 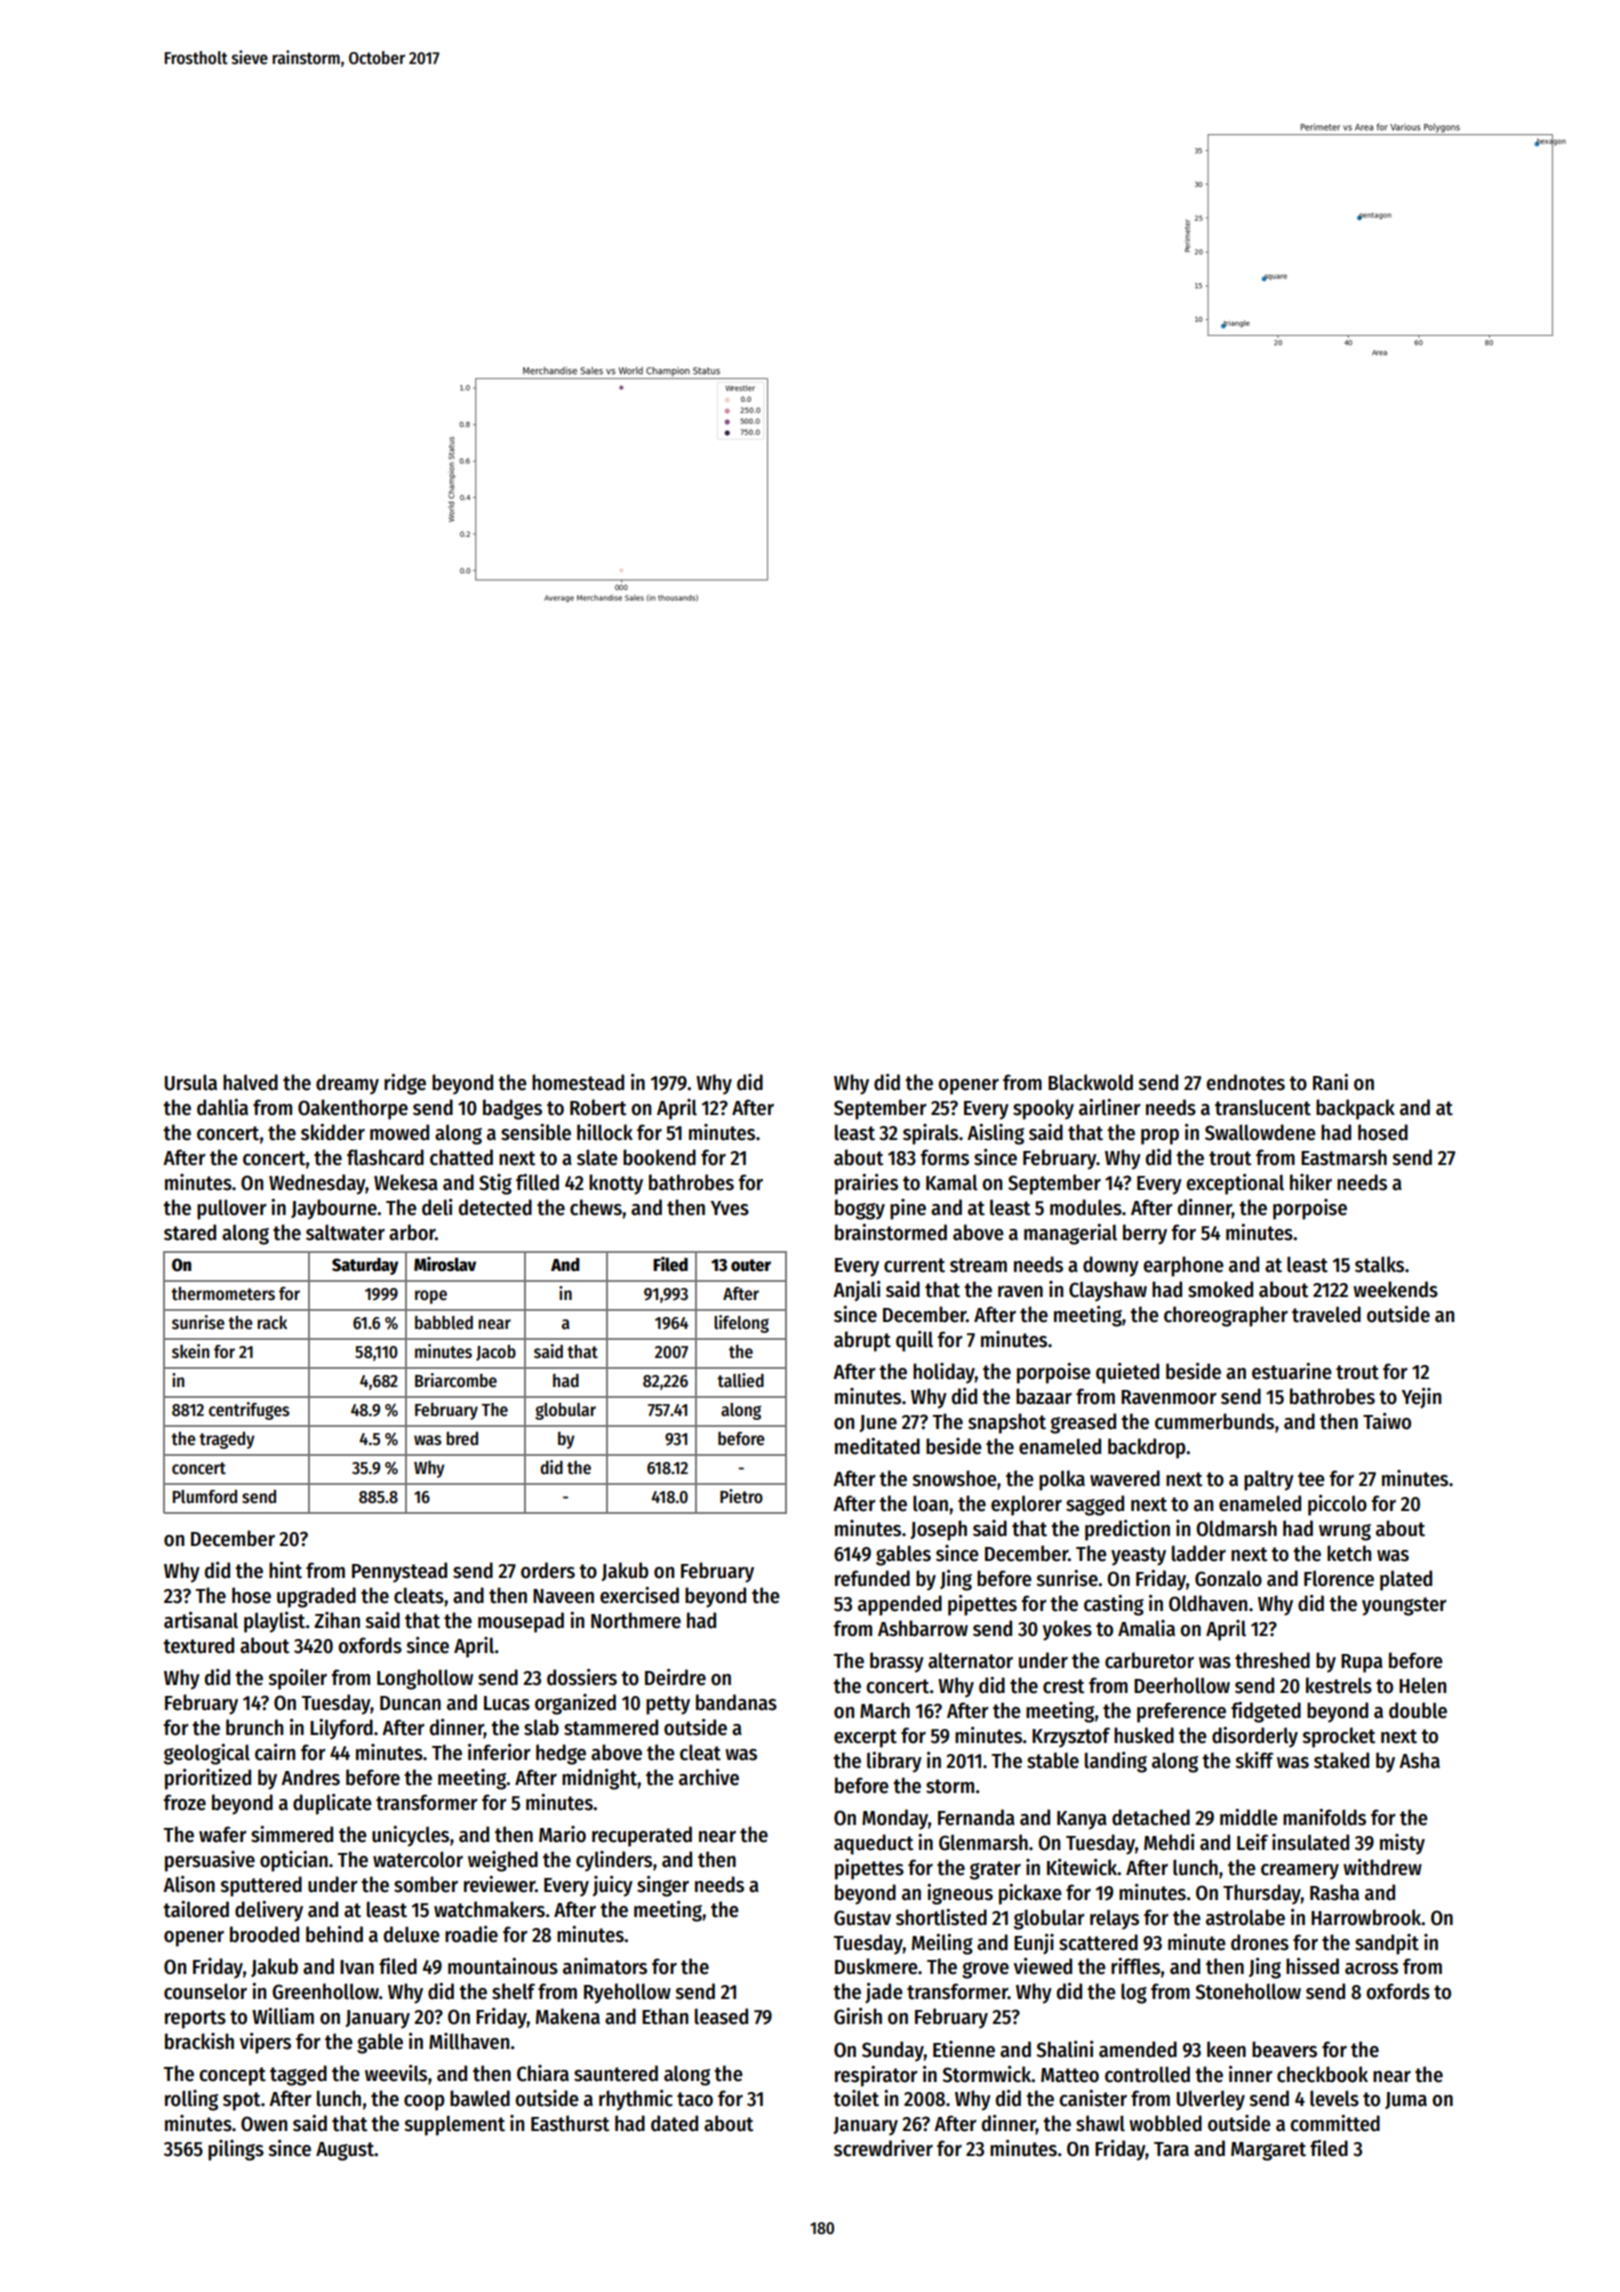 What do you see at coordinates (1292, 1371) in the page?
I see `estuarine` at bounding box center [1292, 1371].
